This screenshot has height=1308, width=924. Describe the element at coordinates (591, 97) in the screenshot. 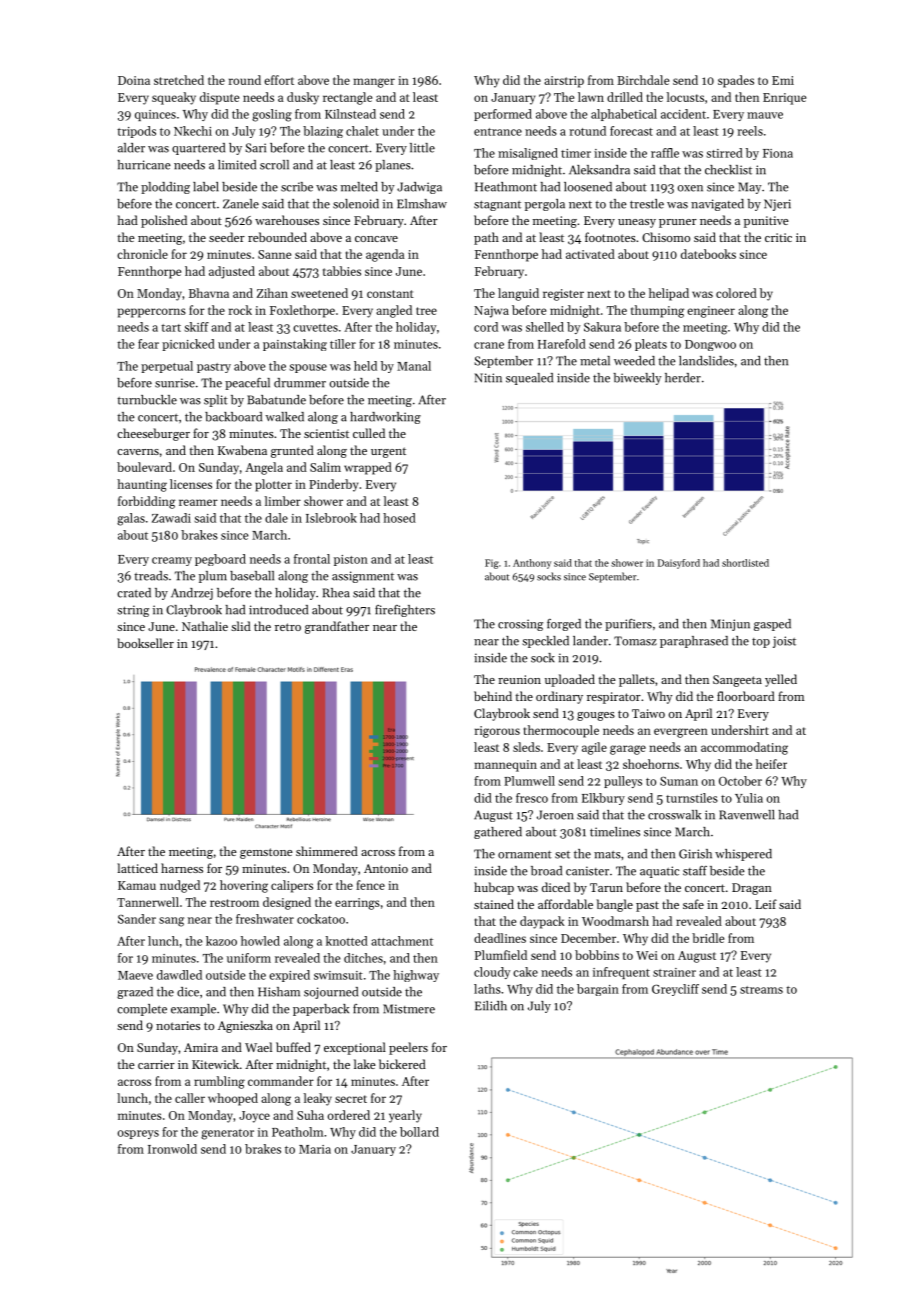

I see `lawn` at that location.
